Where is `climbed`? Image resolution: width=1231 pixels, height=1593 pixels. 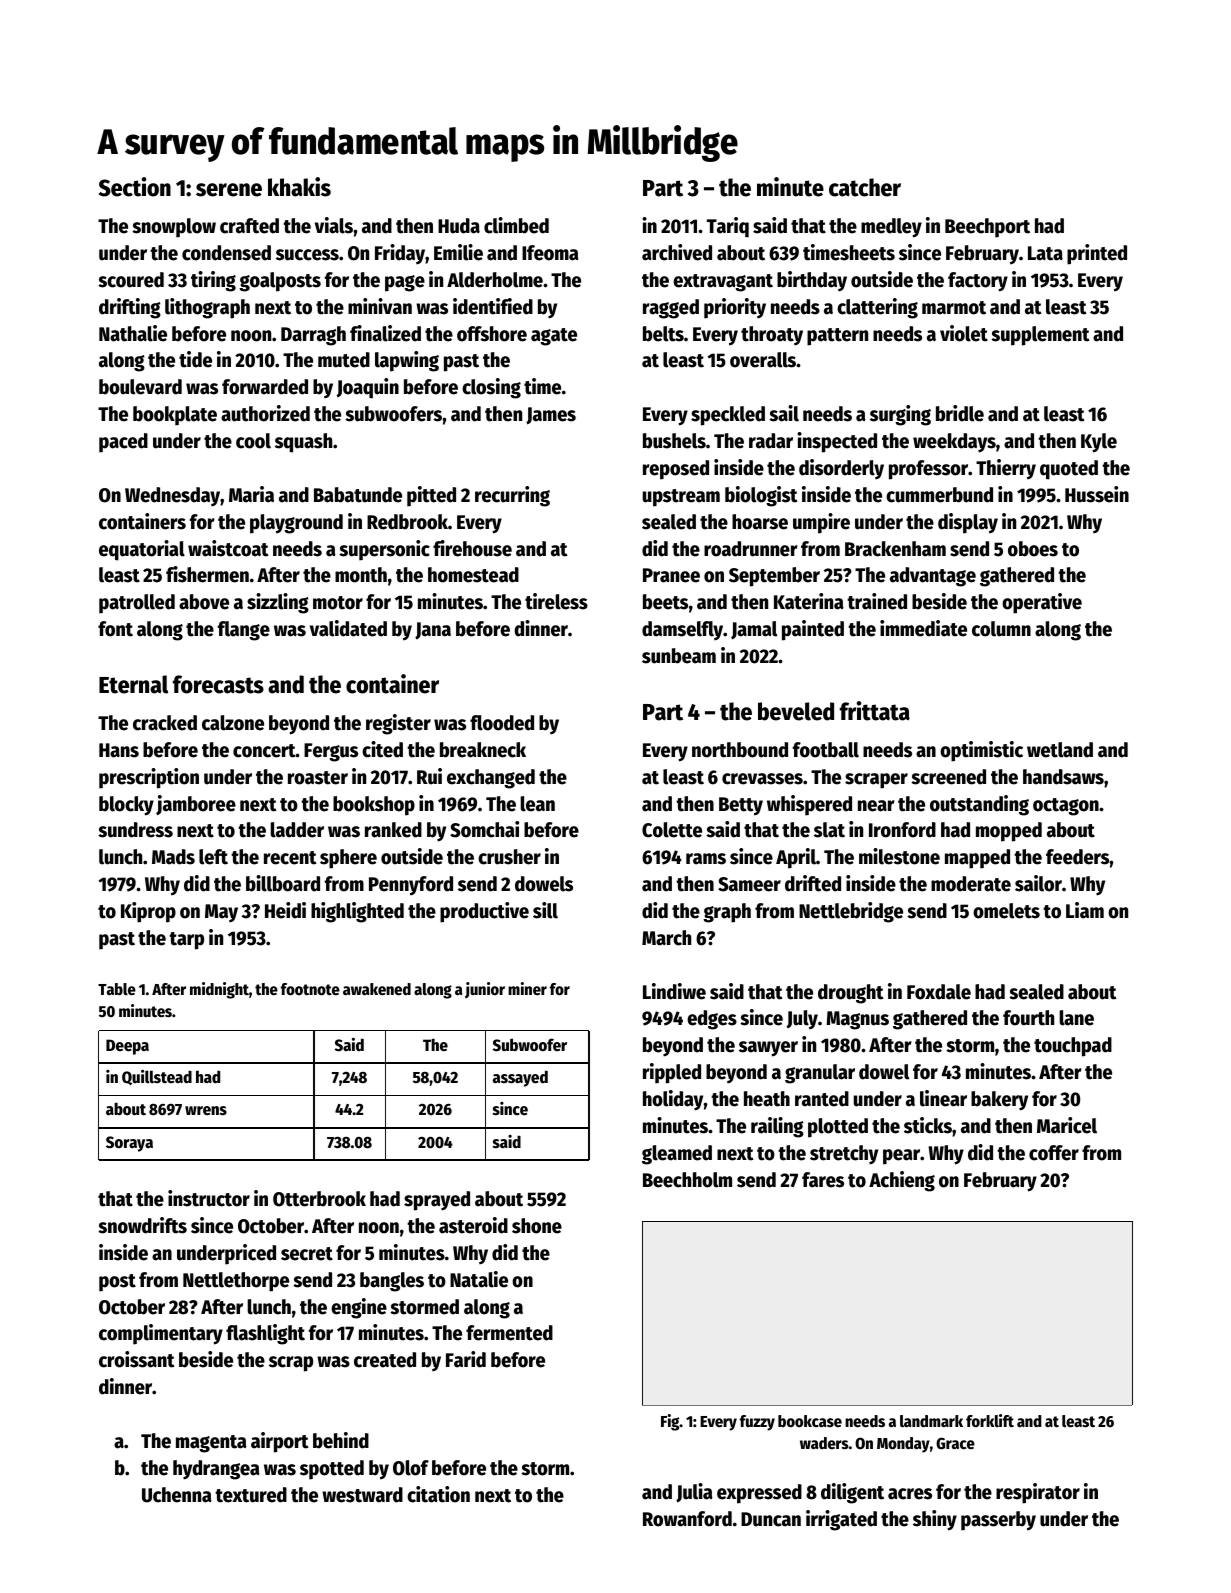 climbed is located at coordinates (516, 225).
